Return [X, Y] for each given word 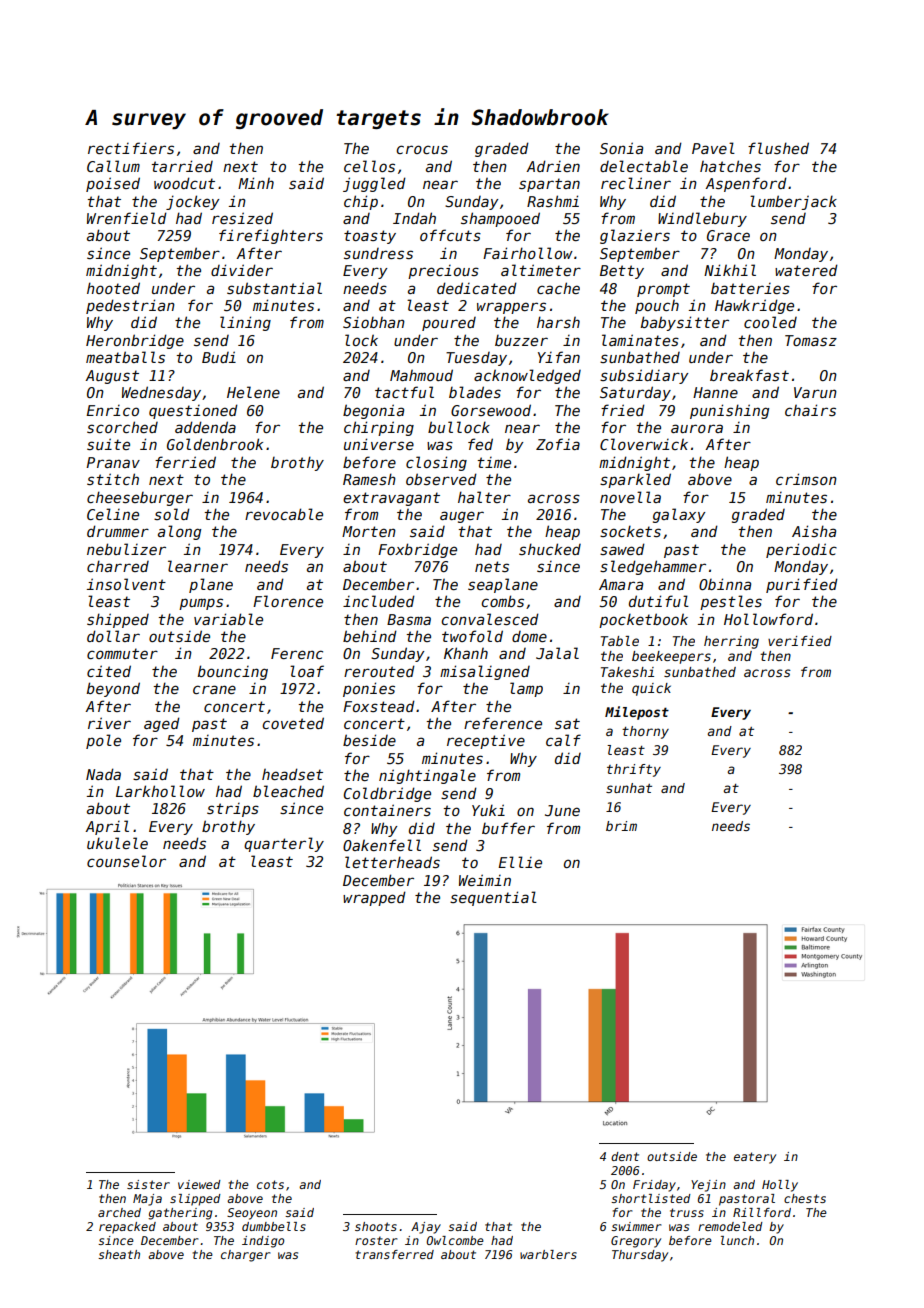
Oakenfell [382, 845]
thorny [645, 732]
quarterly [284, 844]
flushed [778, 148]
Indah [414, 218]
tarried [182, 166]
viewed [199, 1184]
